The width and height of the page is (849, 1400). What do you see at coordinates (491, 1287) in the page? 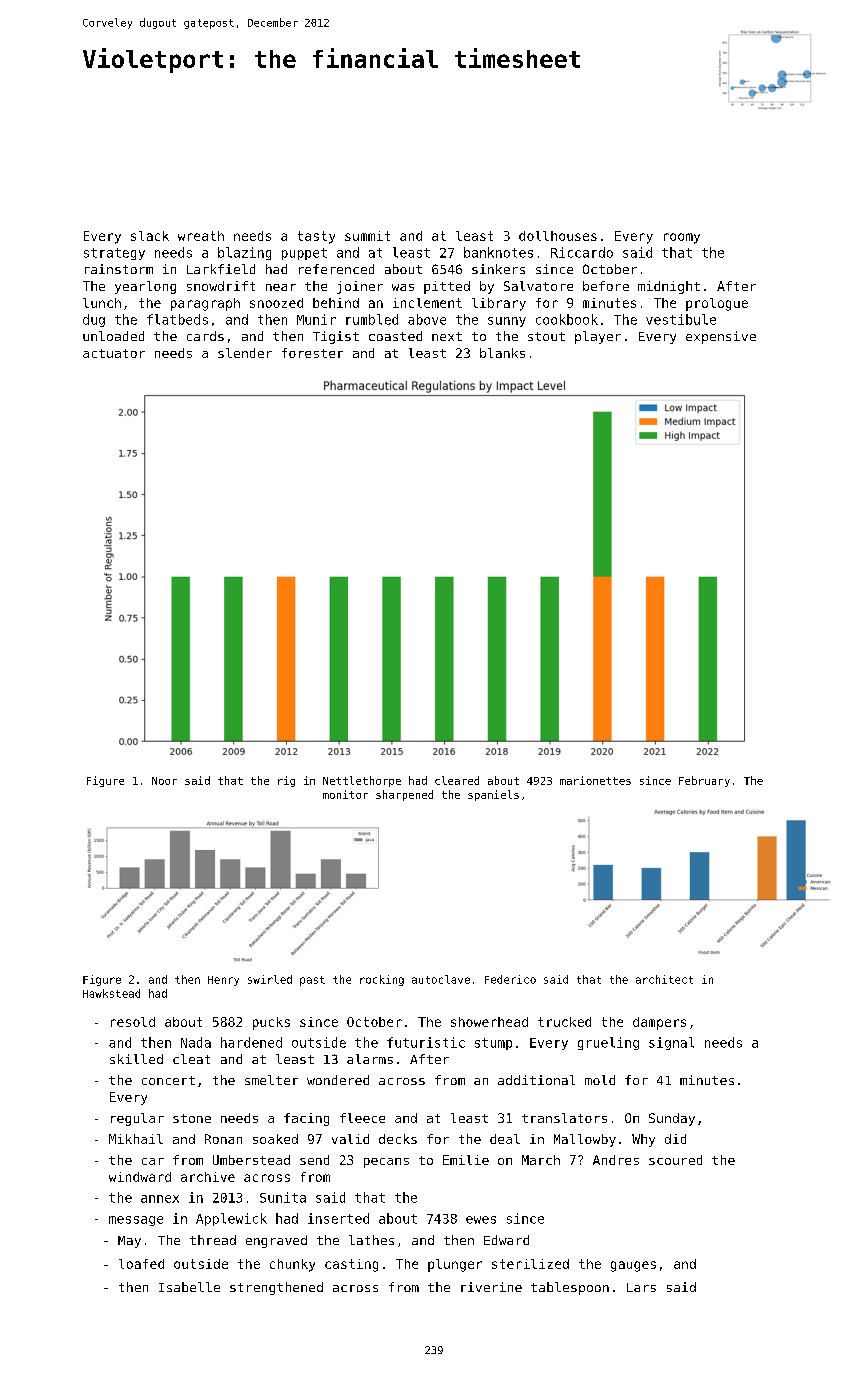
I see `riverine` at bounding box center [491, 1287].
